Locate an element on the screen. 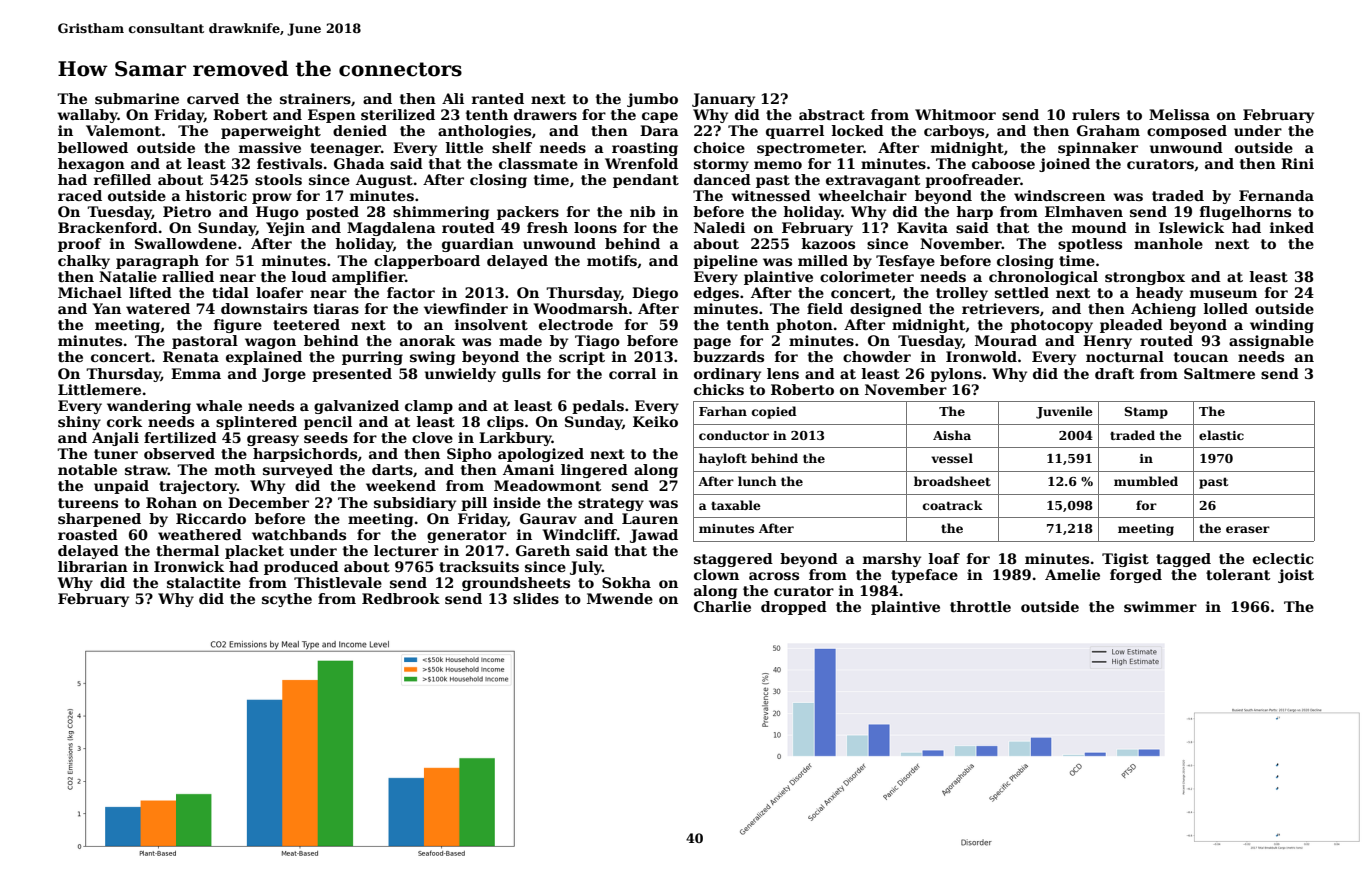  shiny is located at coordinates (79, 423).
